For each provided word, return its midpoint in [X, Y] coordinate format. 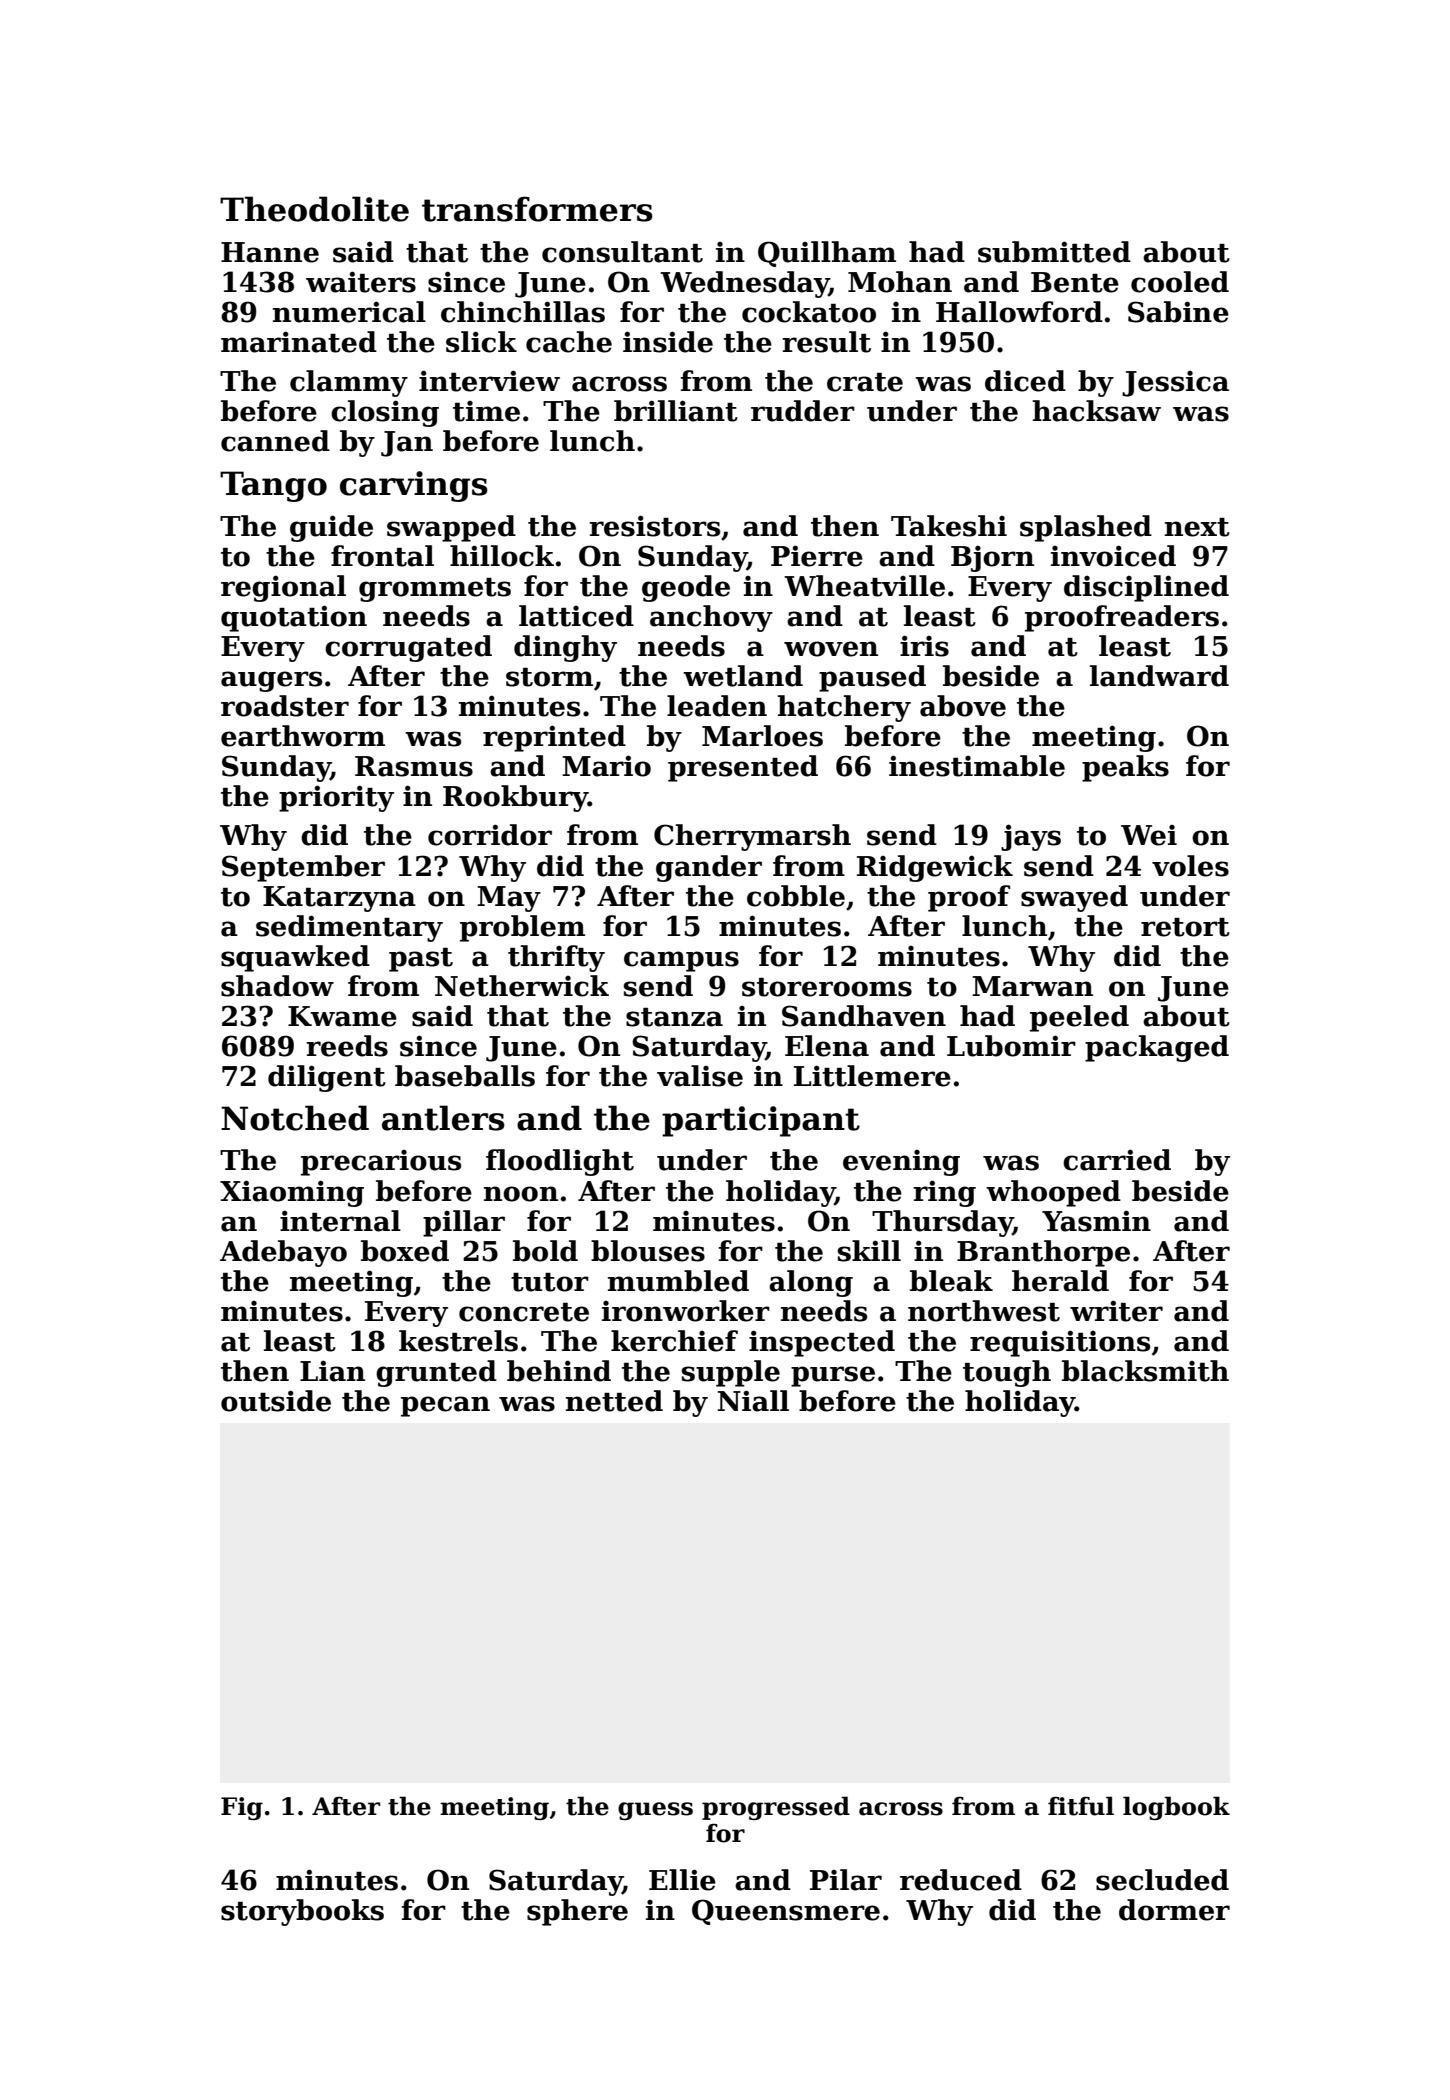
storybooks [302, 1912]
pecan [445, 1406]
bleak [951, 1281]
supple [731, 1373]
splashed [1086, 528]
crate [865, 382]
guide [331, 528]
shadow [277, 986]
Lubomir [1011, 1046]
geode [686, 588]
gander [709, 868]
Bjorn [992, 558]
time [486, 411]
